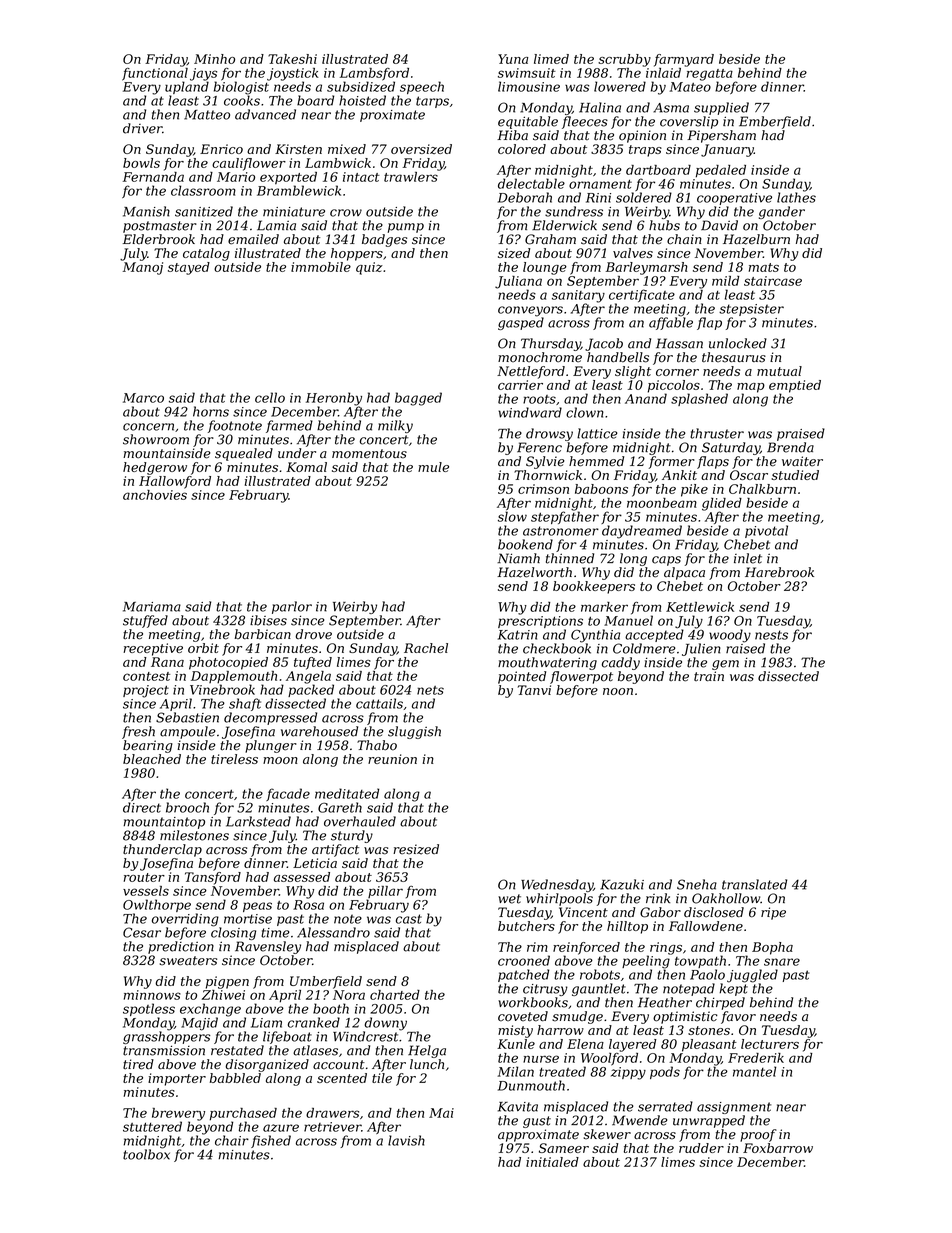 This document has width=952, height=1233. Describe the element at coordinates (710, 75) in the document. I see `regatta` at that location.
